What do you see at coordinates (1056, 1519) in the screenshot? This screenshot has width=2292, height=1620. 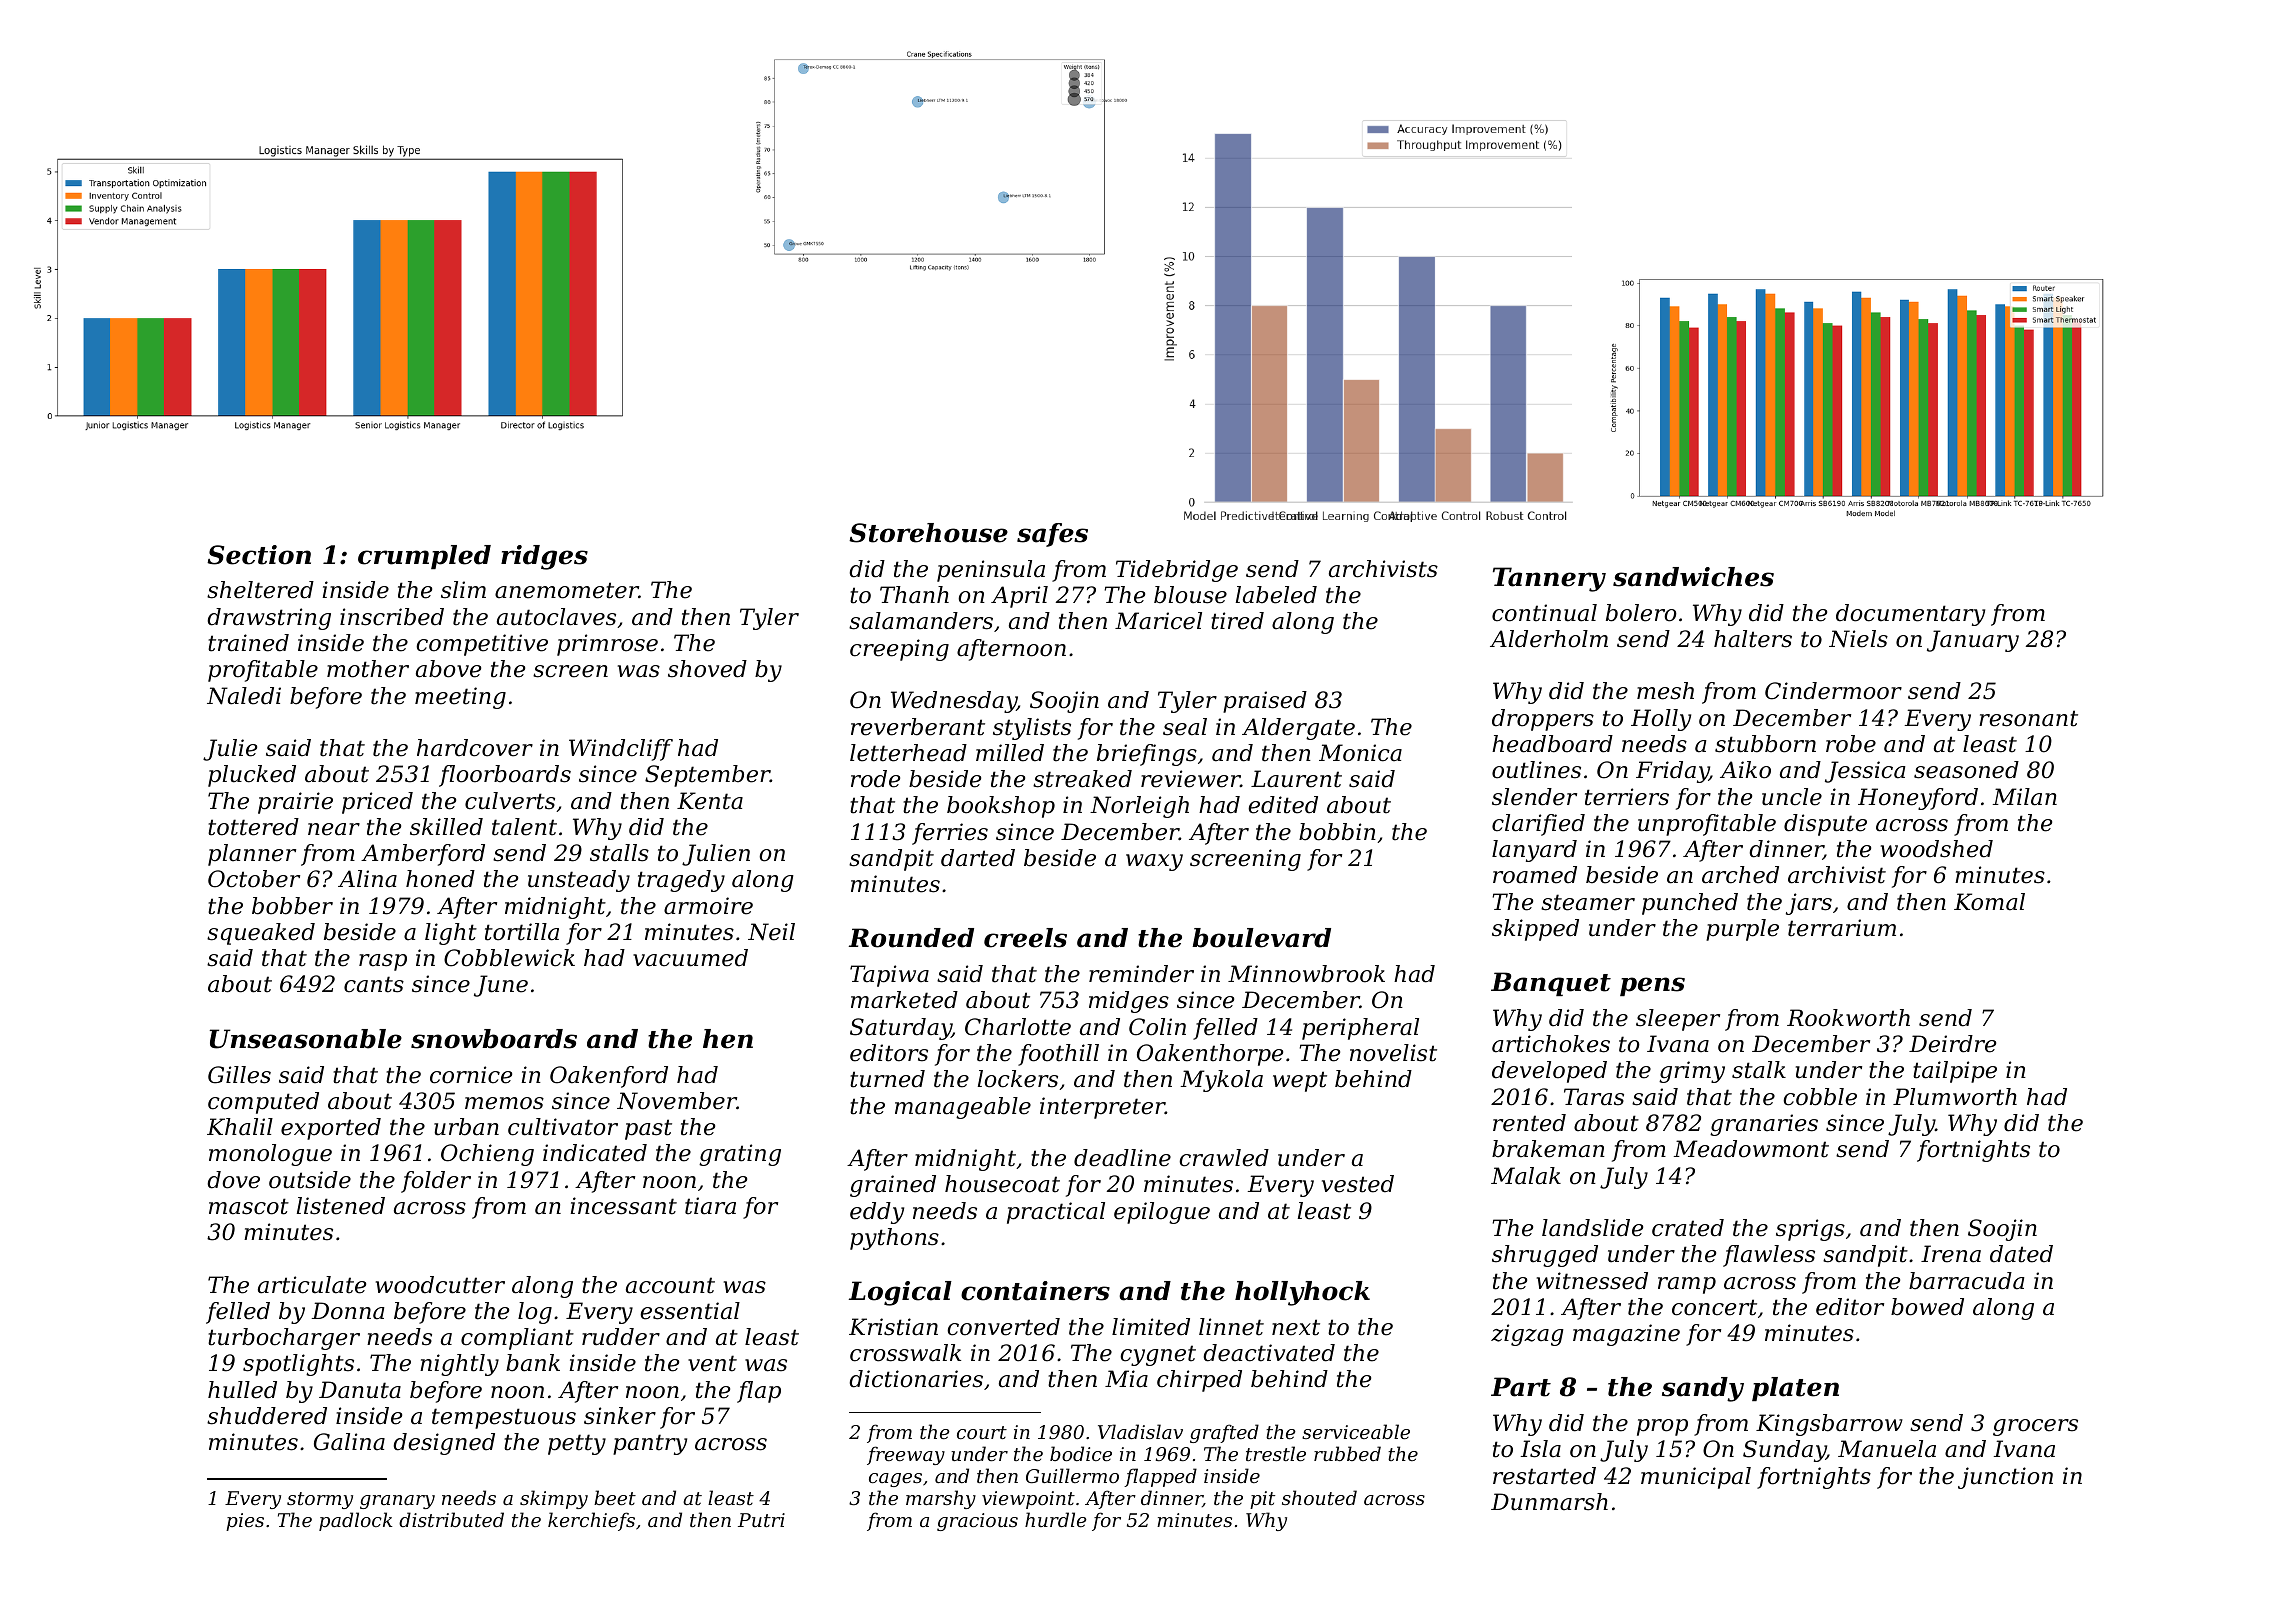 I see `hurdle` at bounding box center [1056, 1519].
